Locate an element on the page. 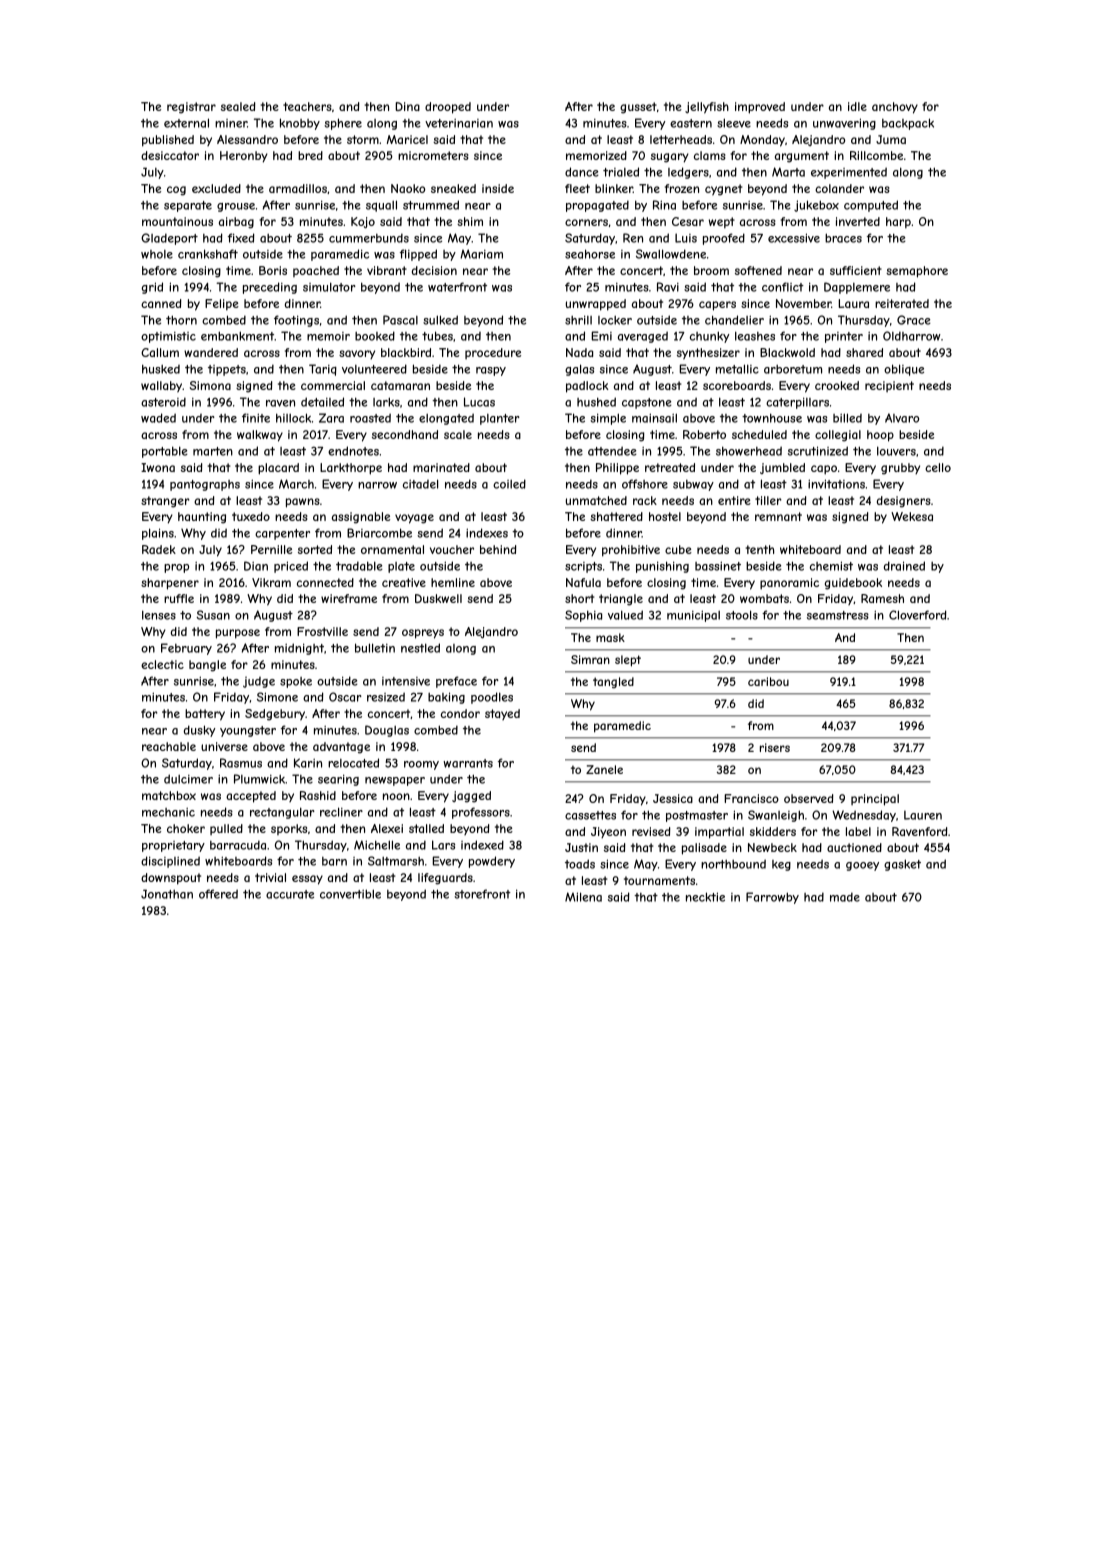  barn is located at coordinates (334, 861).
